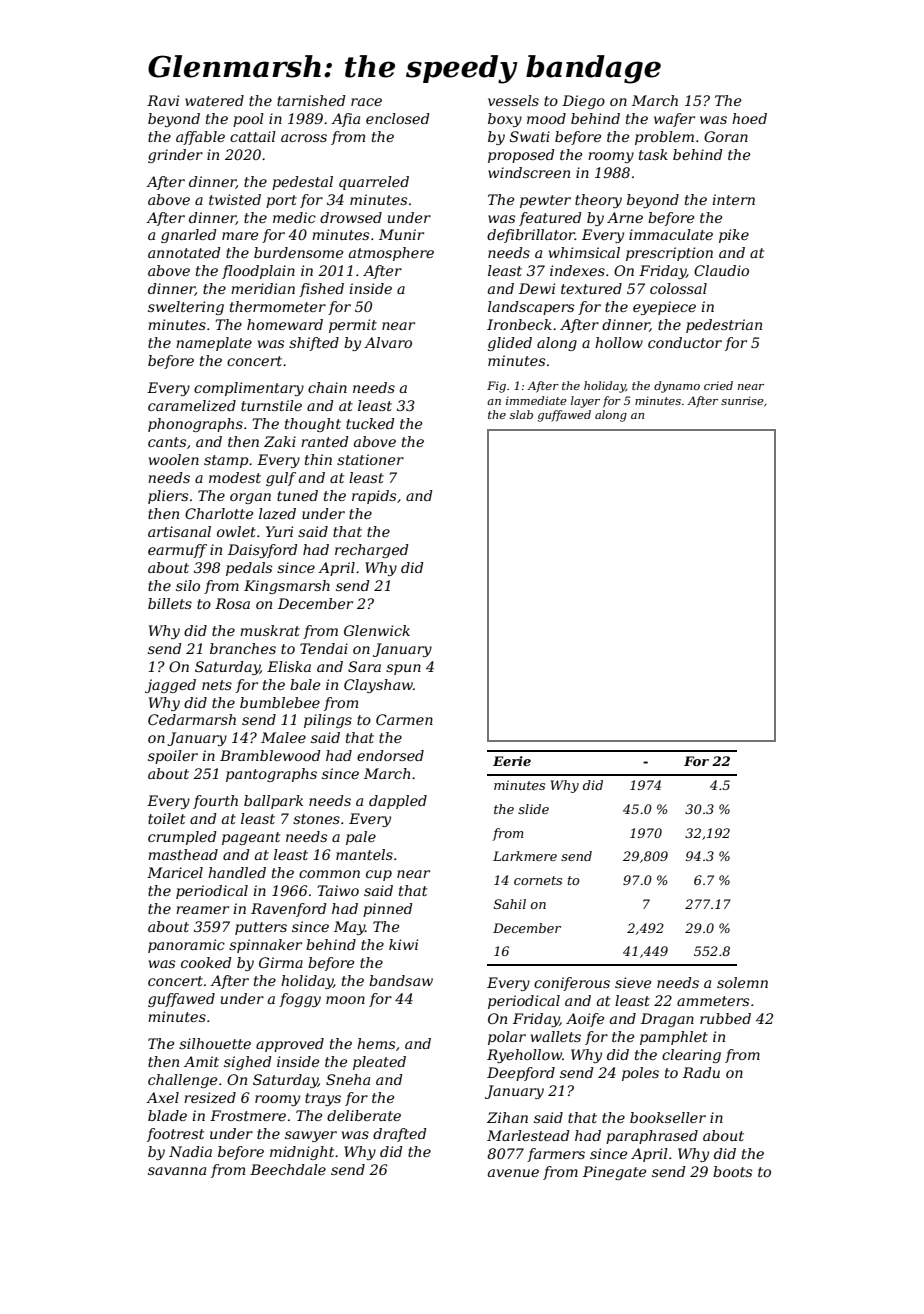 This screenshot has width=924, height=1314. Describe the element at coordinates (652, 1137) in the screenshot. I see `paraphrased` at that location.
